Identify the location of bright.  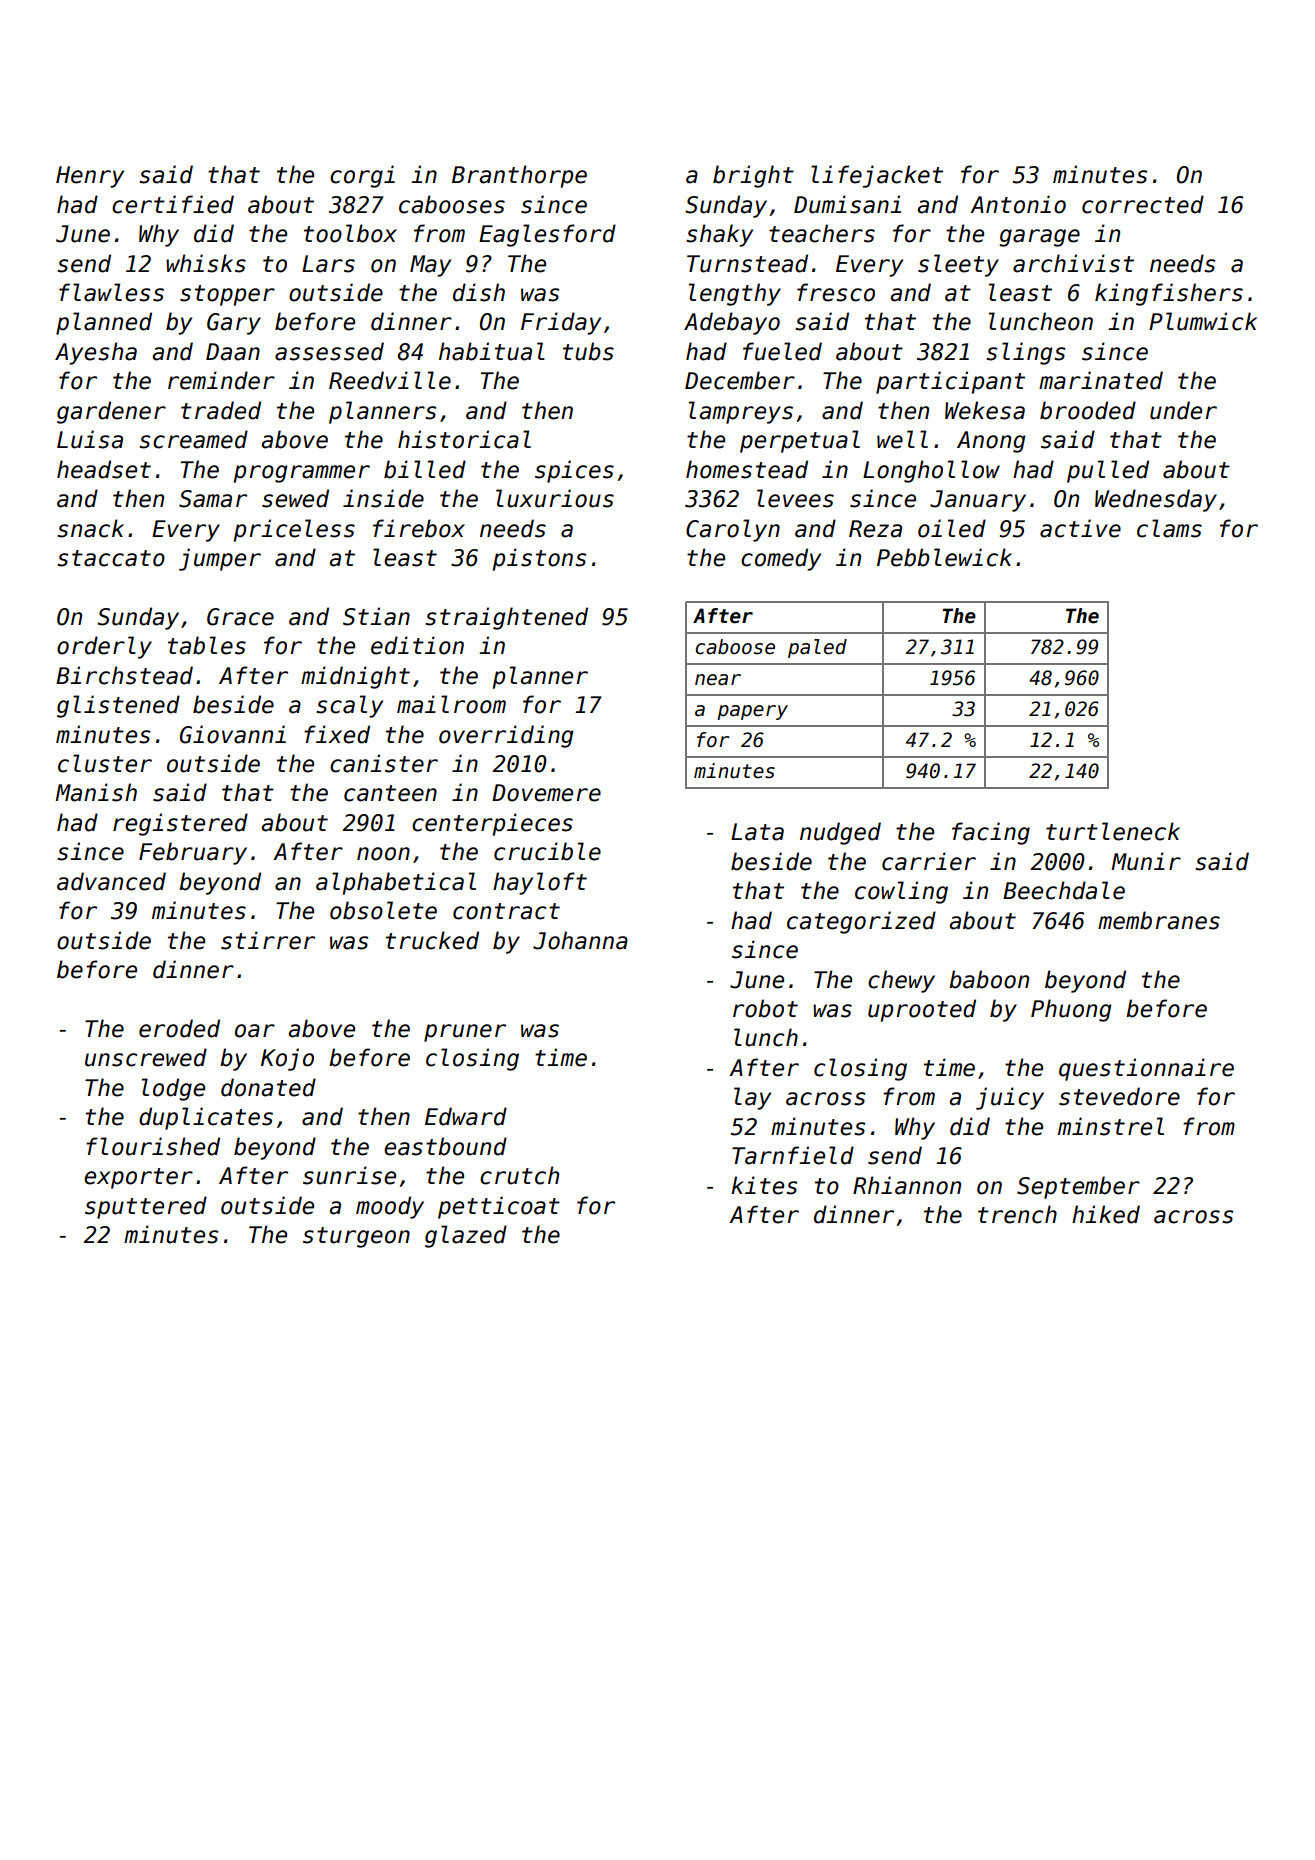
(753, 176).
